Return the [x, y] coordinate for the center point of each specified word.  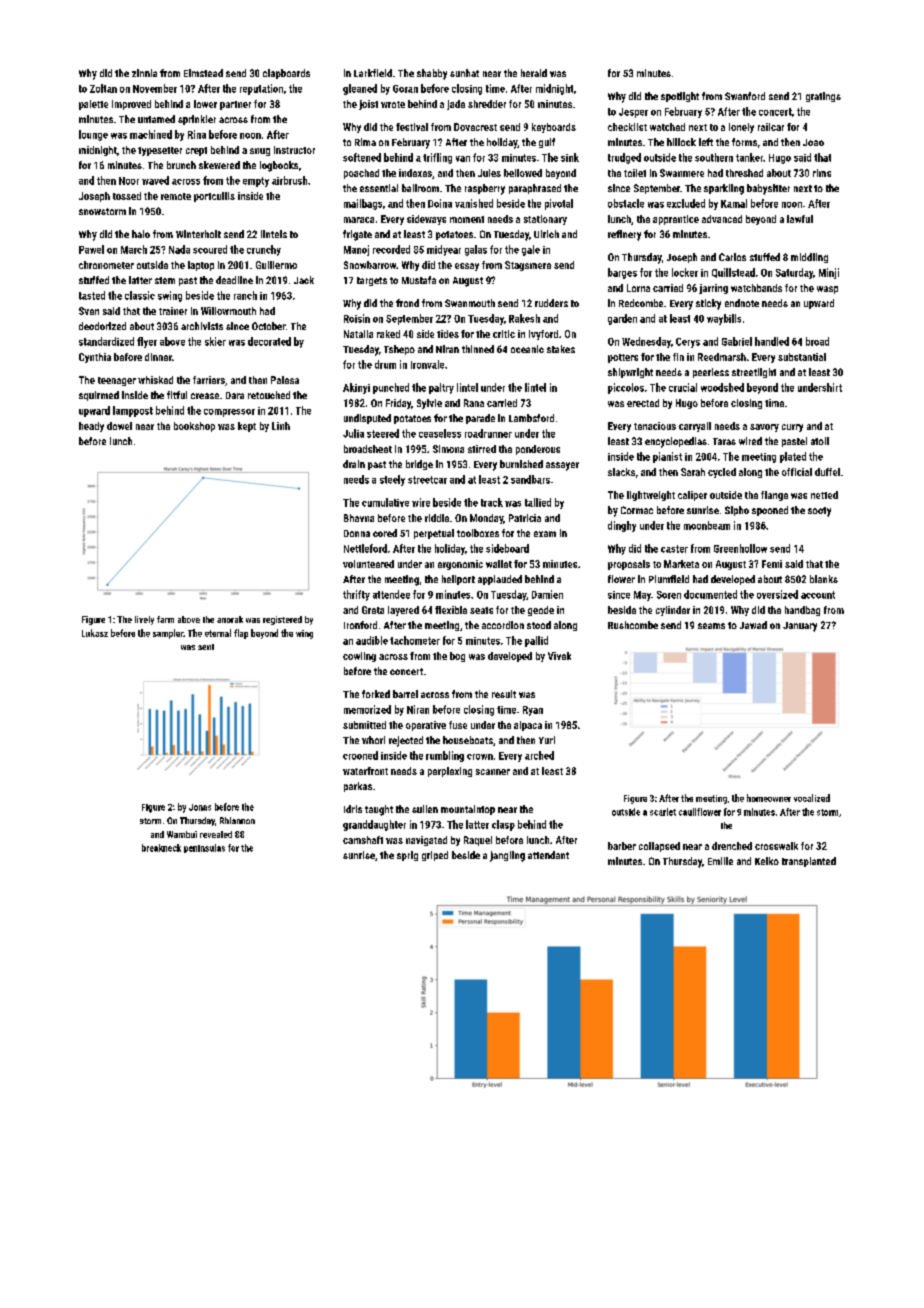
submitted [364, 725]
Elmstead [203, 73]
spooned [770, 511]
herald [534, 73]
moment [467, 219]
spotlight [680, 97]
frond [407, 303]
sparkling [724, 189]
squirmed [99, 396]
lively [144, 620]
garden [622, 319]
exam [545, 534]
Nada [179, 249]
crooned [360, 755]
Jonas [200, 807]
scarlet [663, 812]
